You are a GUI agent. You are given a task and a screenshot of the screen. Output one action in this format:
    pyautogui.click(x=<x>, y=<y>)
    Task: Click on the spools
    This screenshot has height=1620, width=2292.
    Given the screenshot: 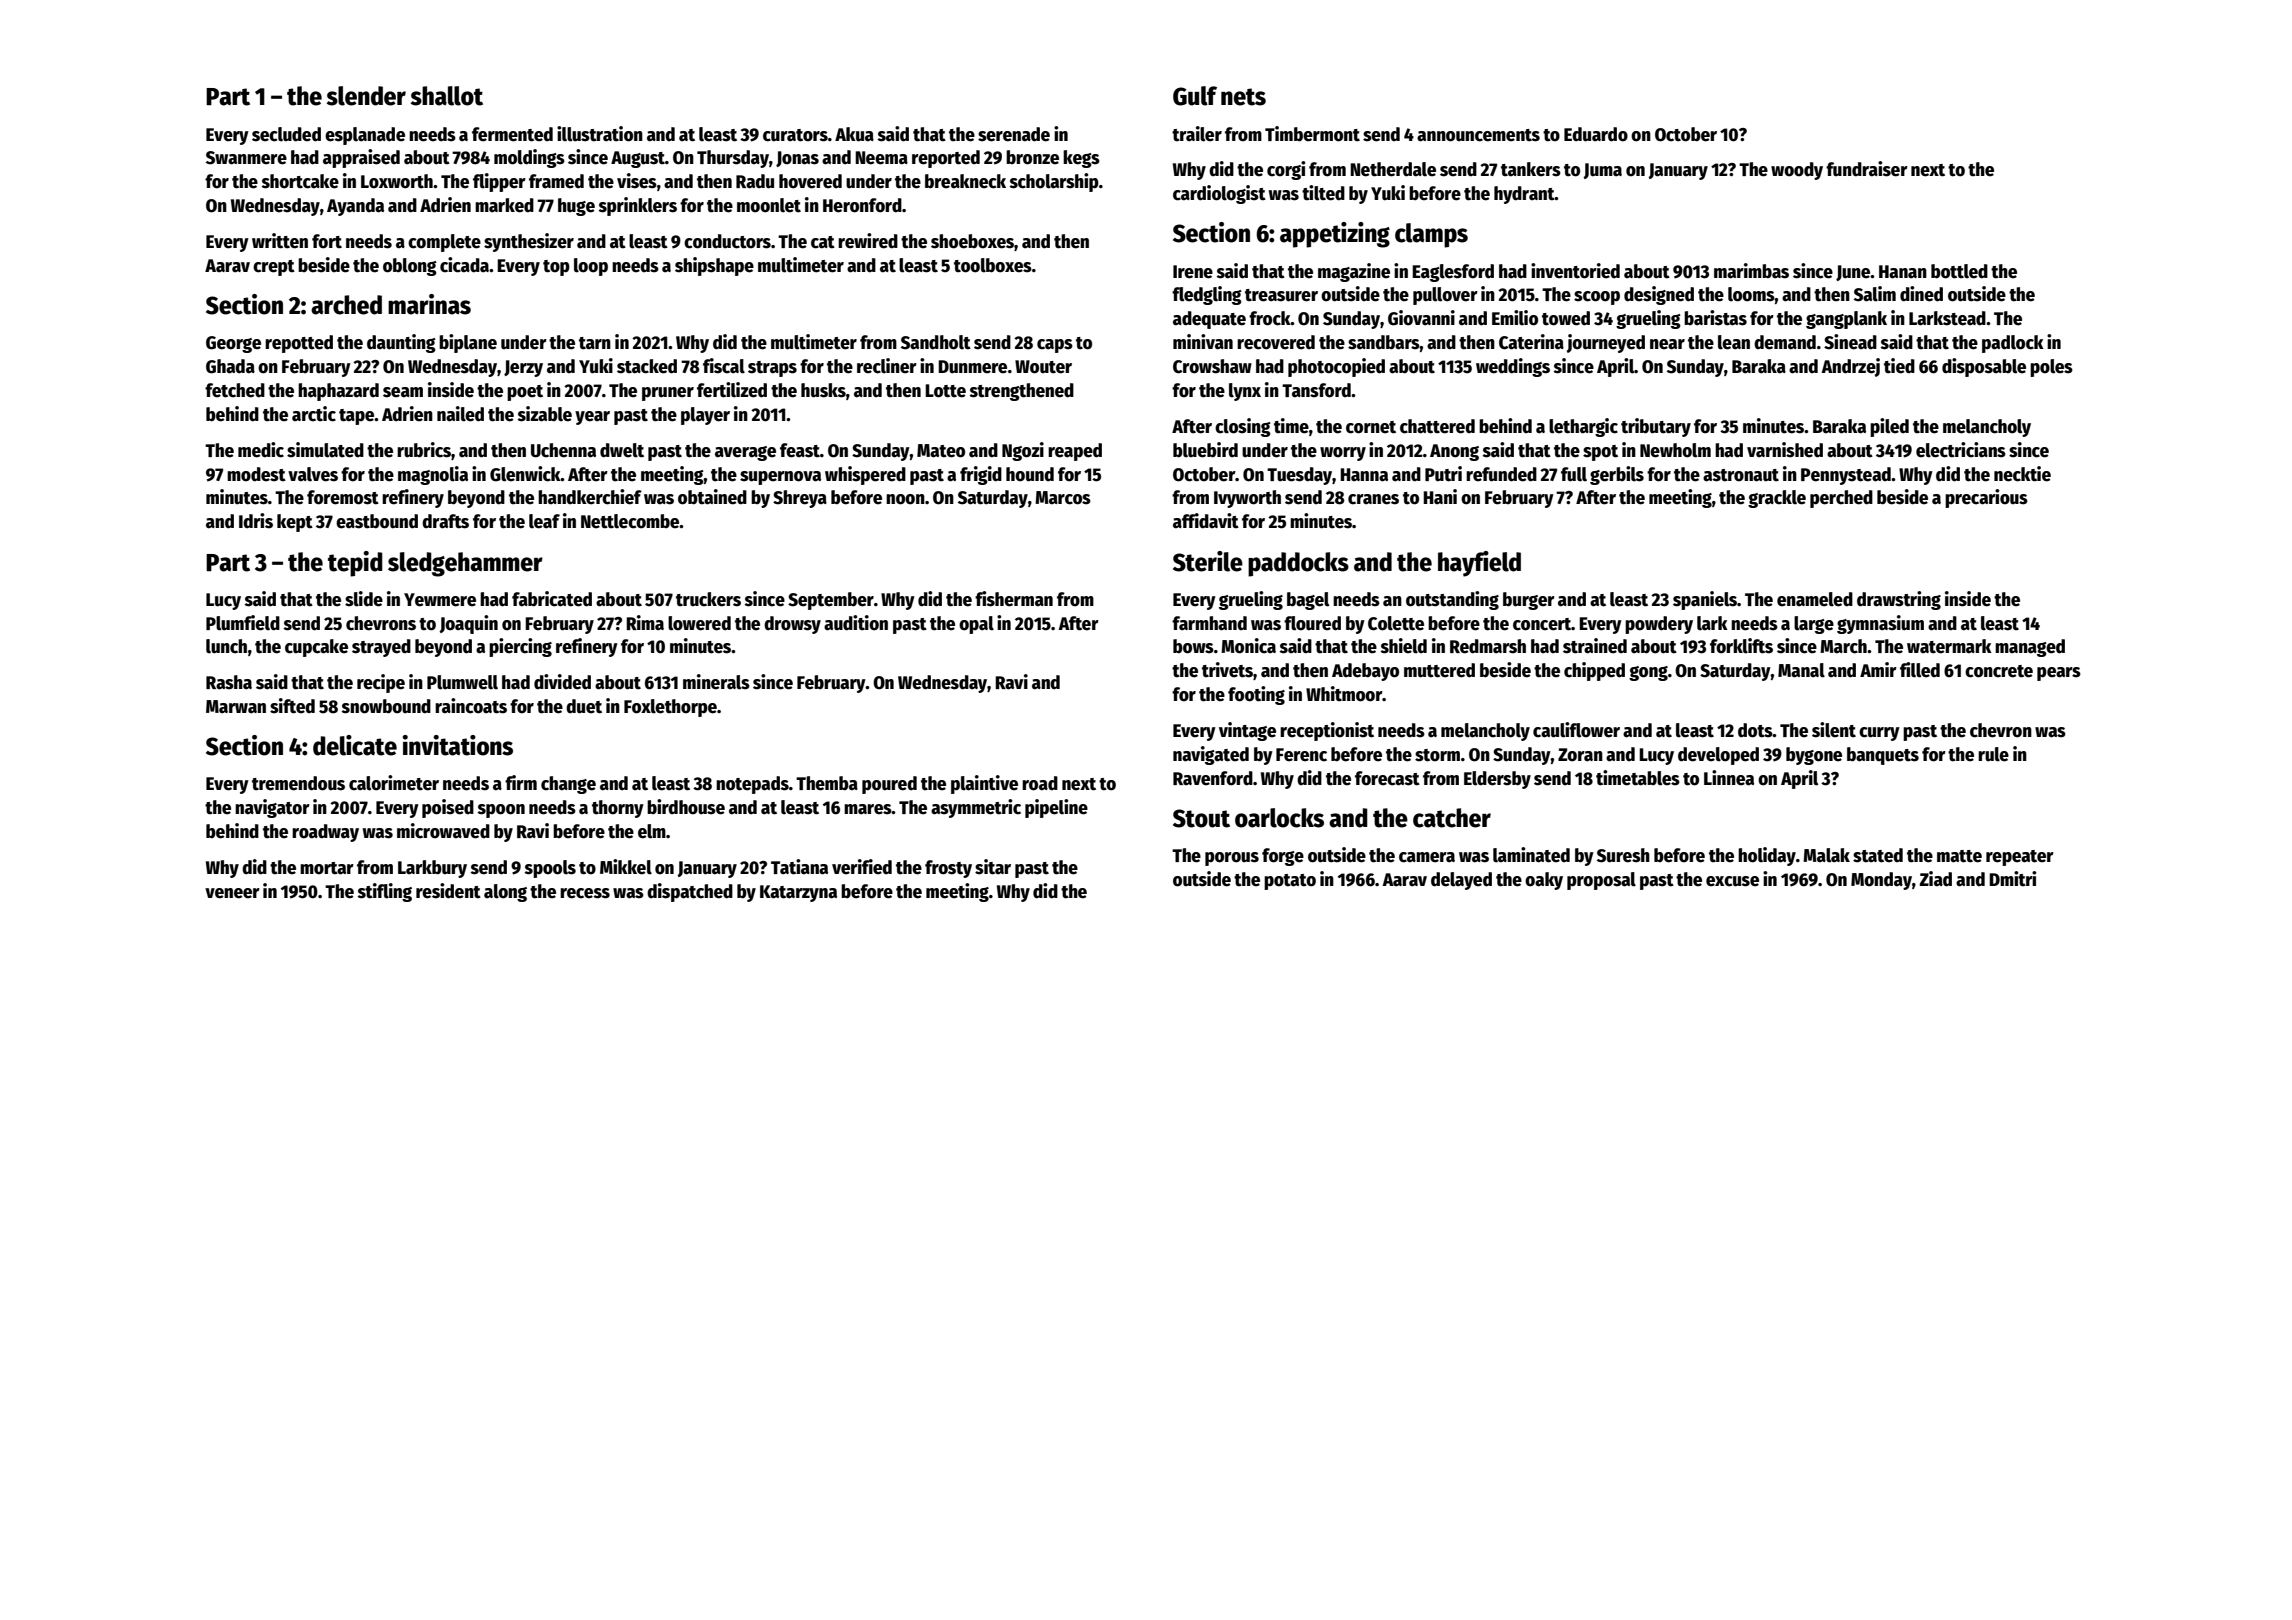 What is the action you would take?
    pyautogui.click(x=550, y=869)
